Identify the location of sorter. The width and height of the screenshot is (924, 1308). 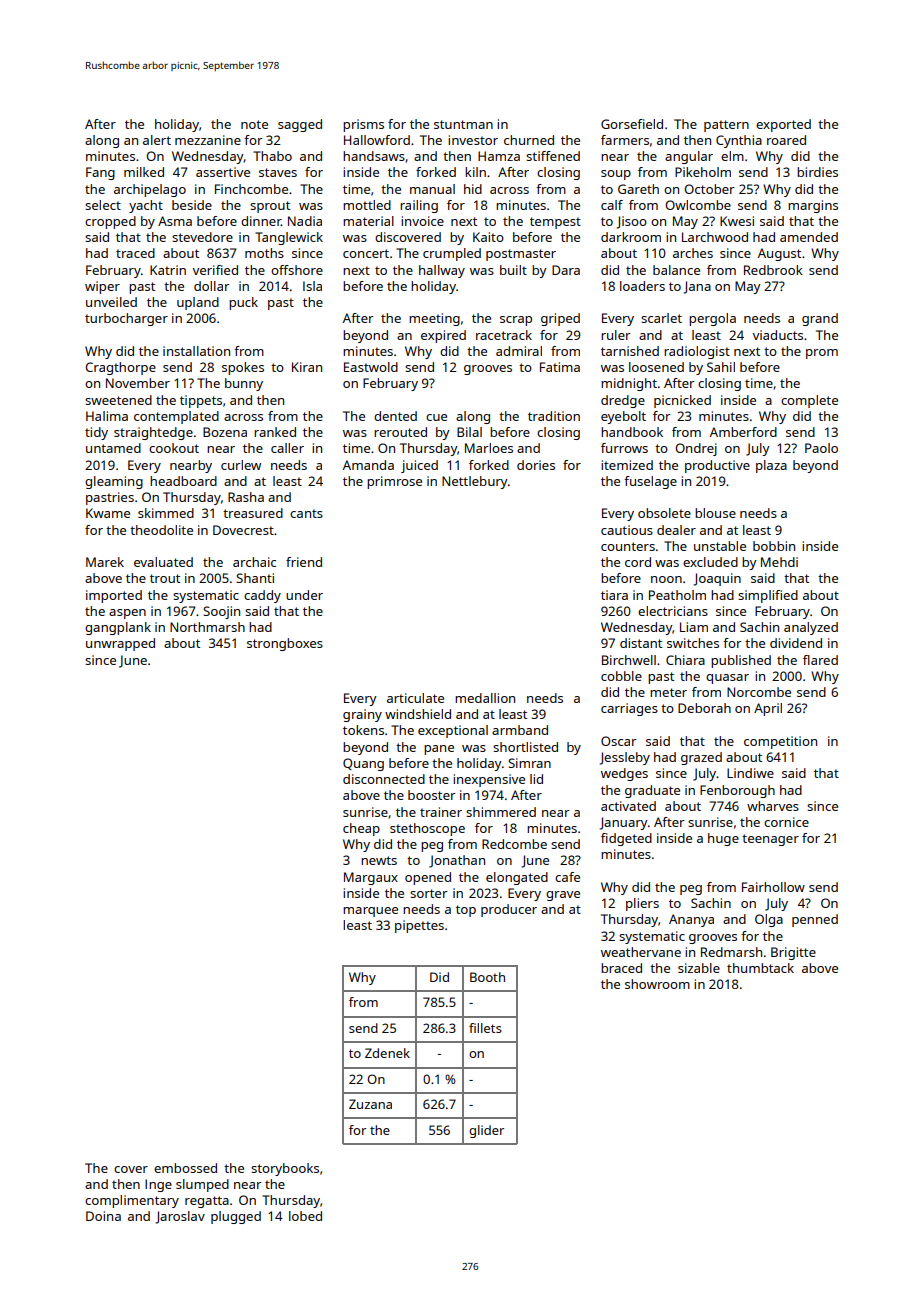
(429, 893).
